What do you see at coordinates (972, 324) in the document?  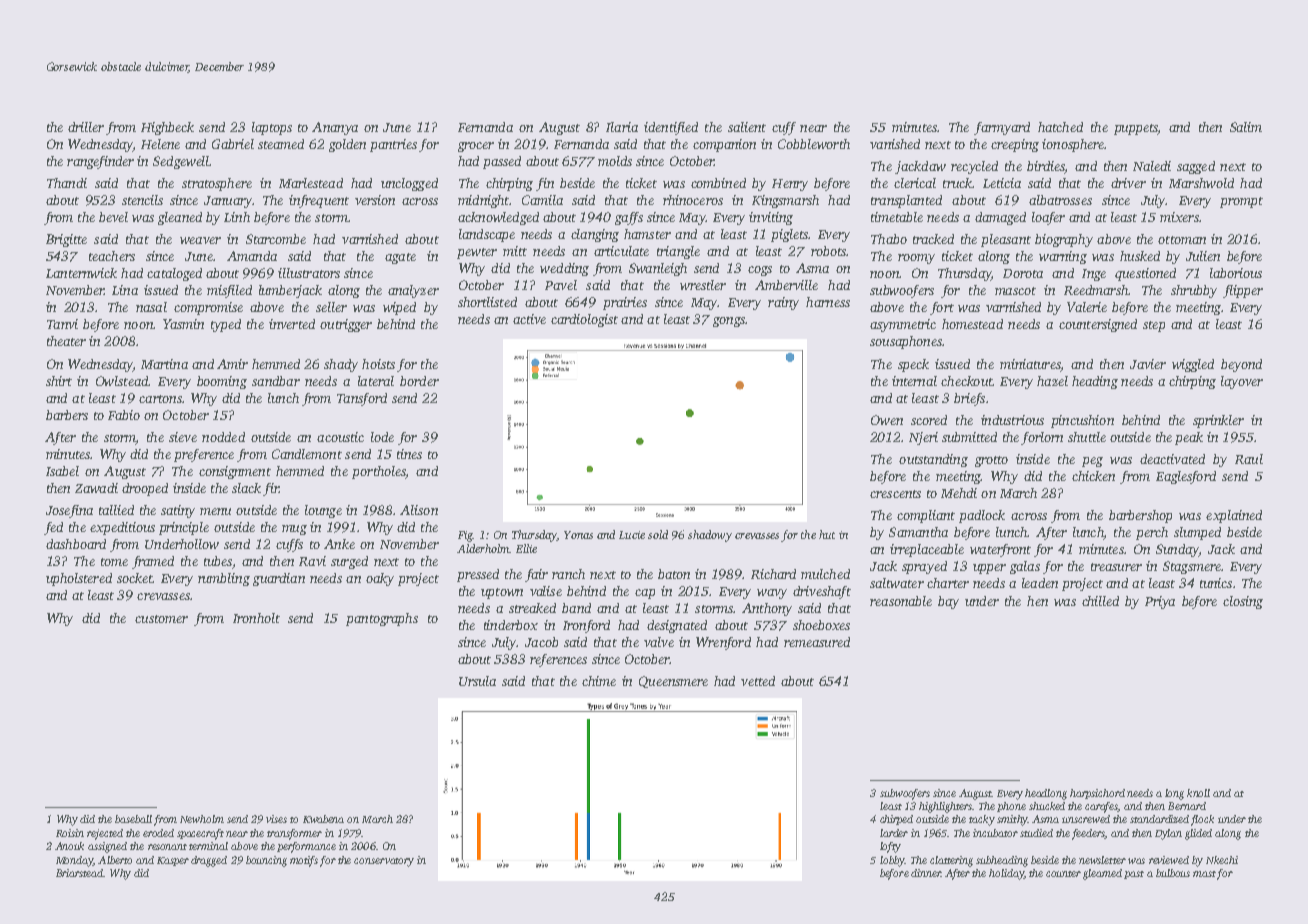 I see `homestead` at bounding box center [972, 324].
